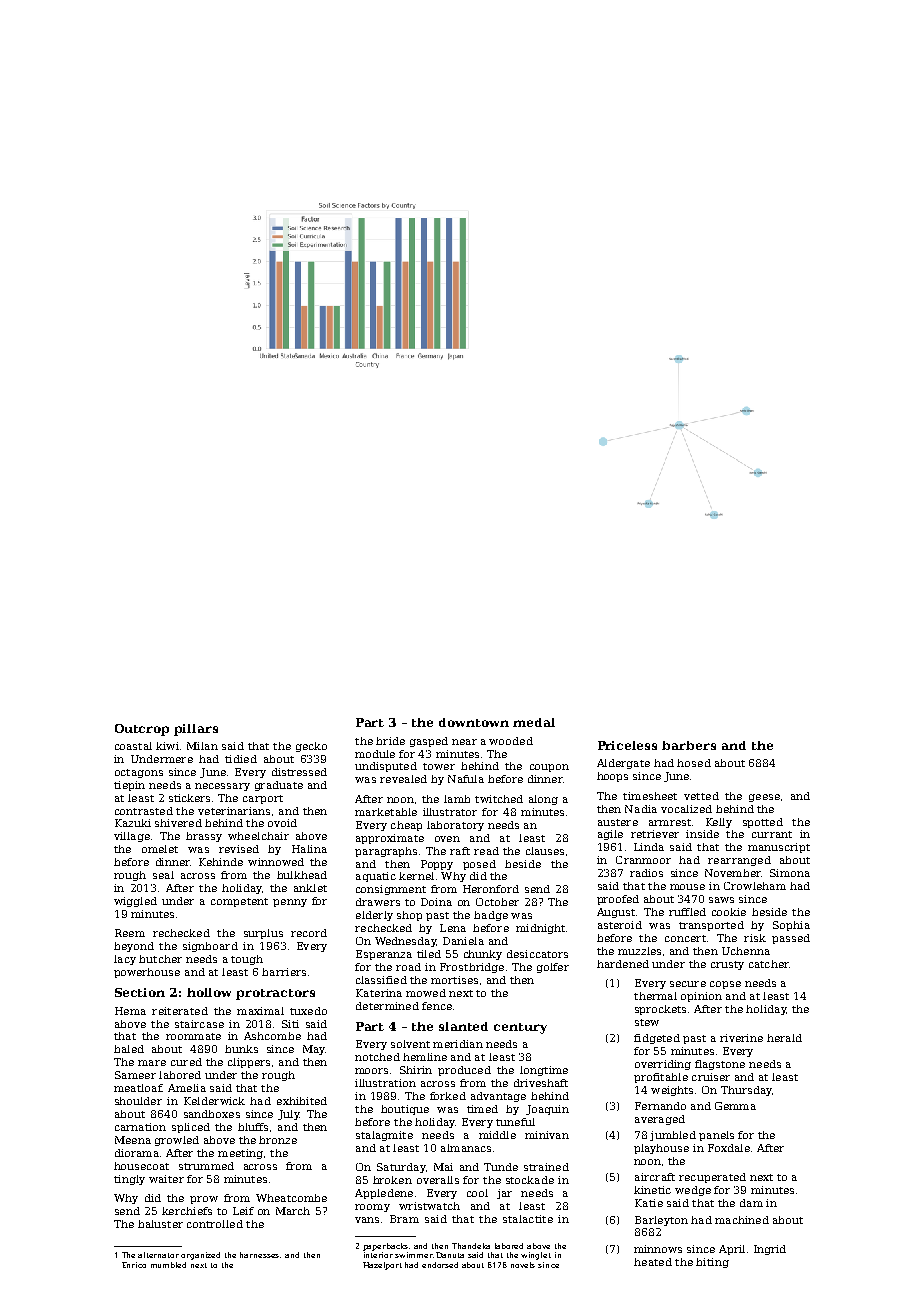 Image resolution: width=924 pixels, height=1308 pixels. I want to click on Wheatcombe, so click(291, 1198).
